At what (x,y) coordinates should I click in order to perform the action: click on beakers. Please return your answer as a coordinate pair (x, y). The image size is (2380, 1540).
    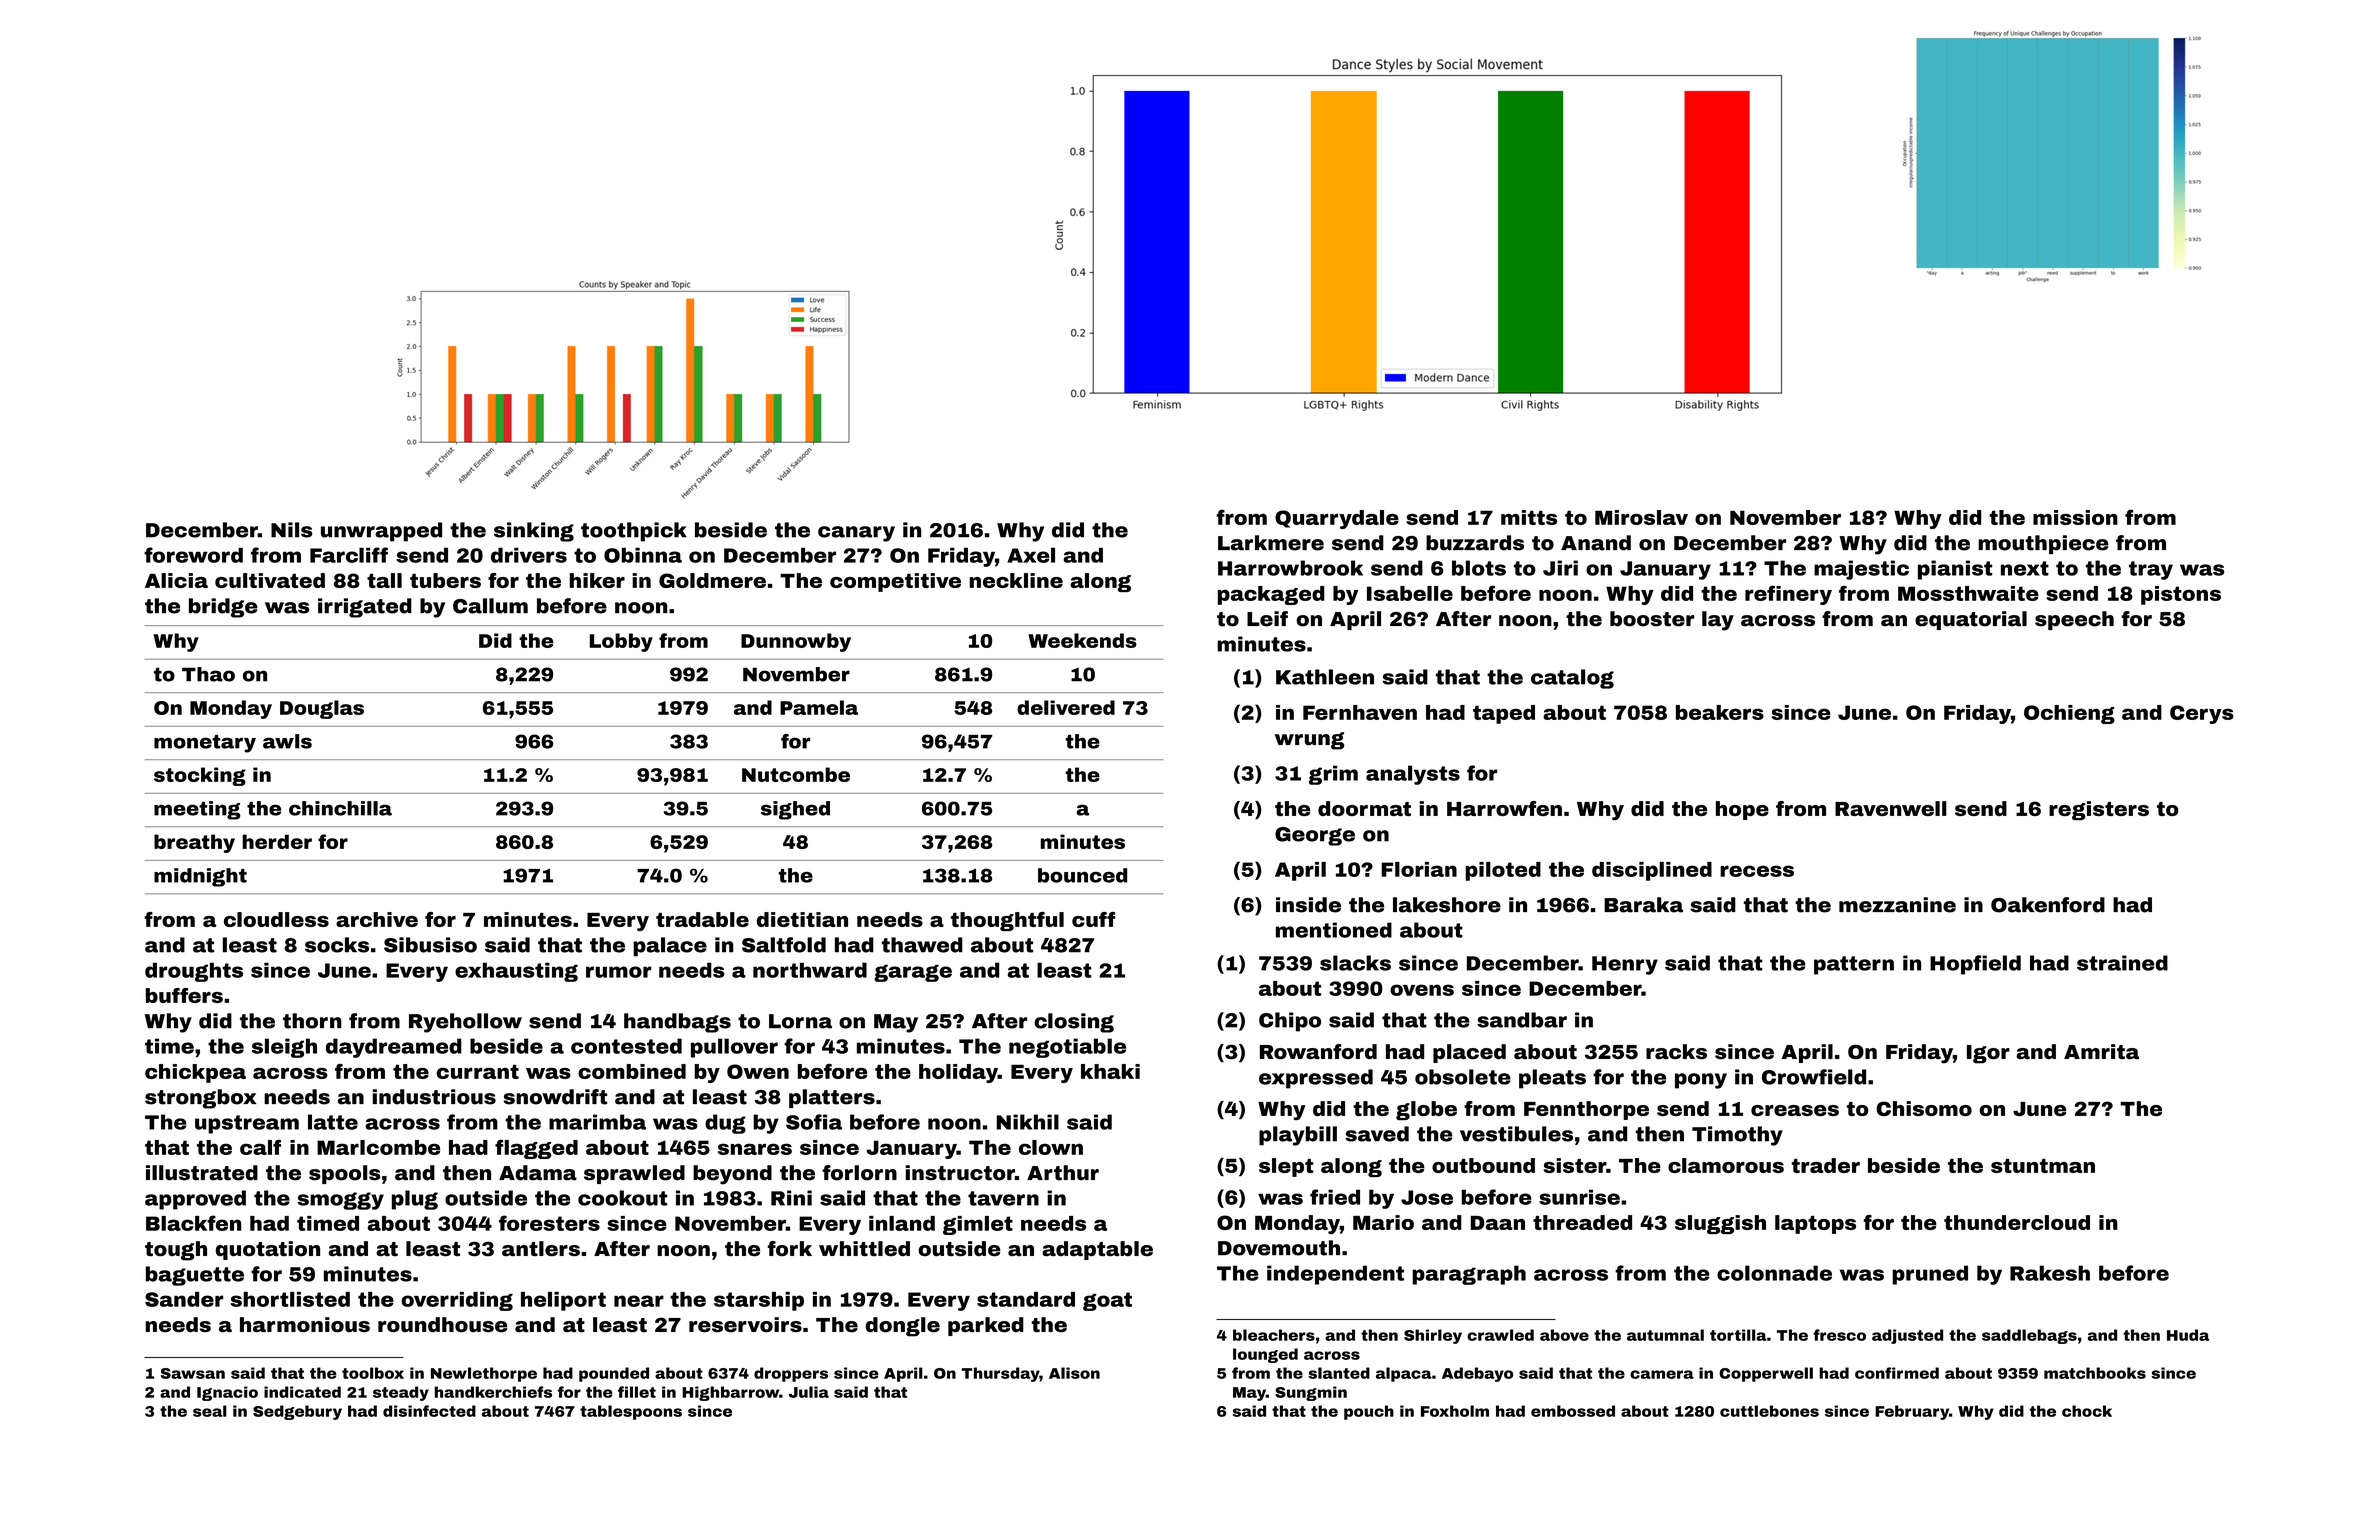
    Looking at the image, I should click on (1720, 712).
